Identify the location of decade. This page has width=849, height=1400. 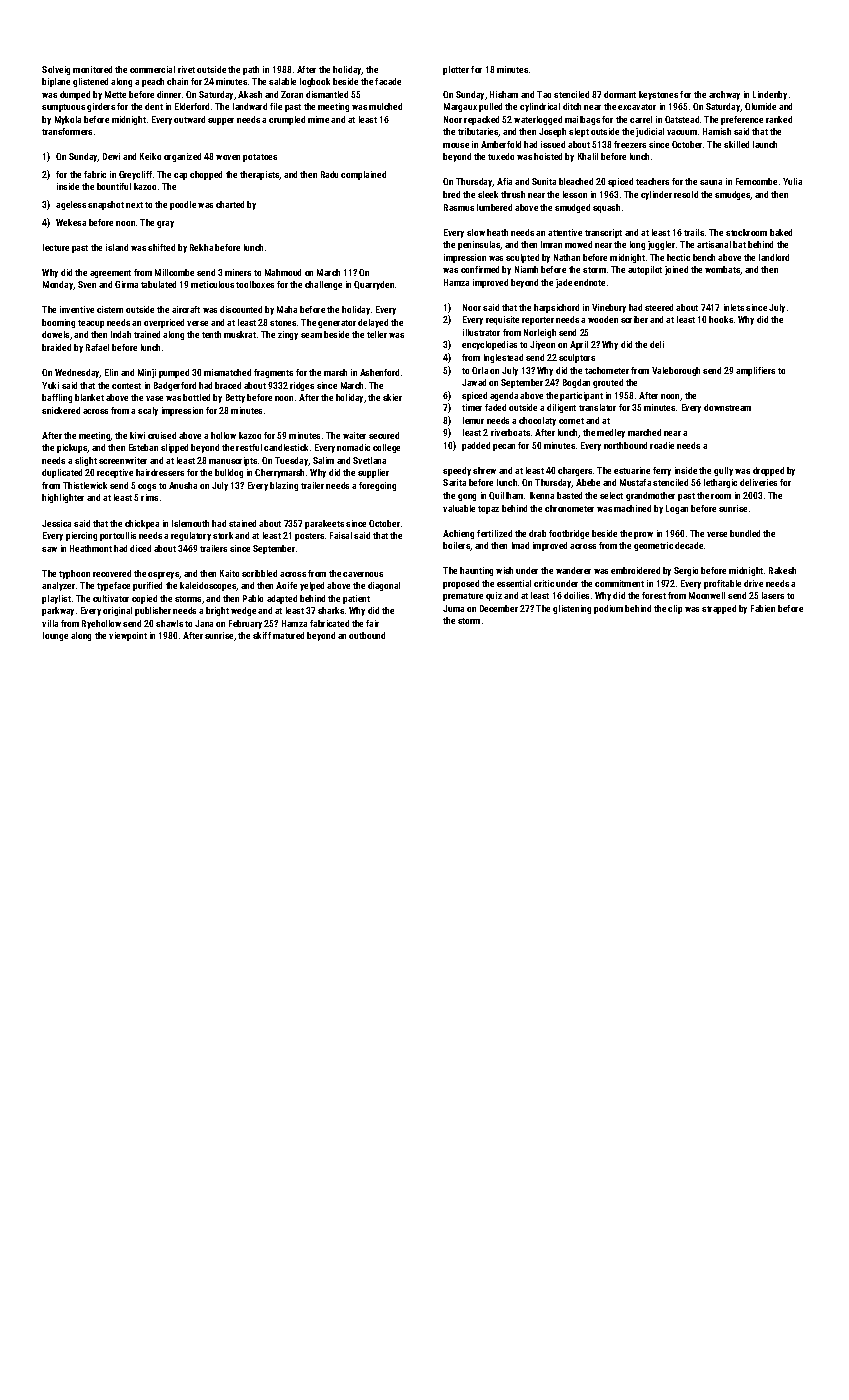
(689, 545).
